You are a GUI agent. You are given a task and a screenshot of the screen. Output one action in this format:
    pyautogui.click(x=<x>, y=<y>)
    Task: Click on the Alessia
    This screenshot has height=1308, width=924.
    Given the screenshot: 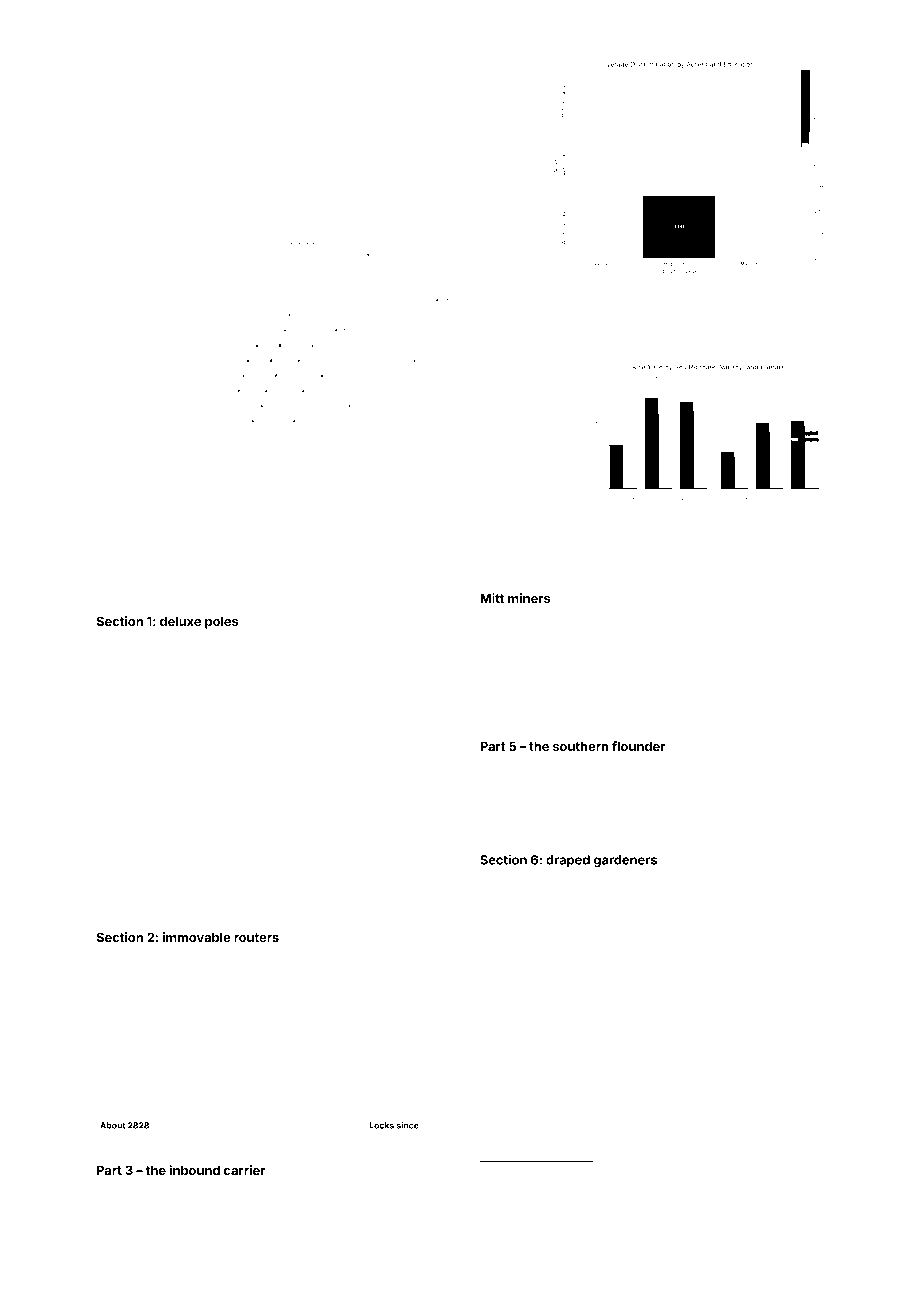 What is the action you would take?
    pyautogui.click(x=146, y=791)
